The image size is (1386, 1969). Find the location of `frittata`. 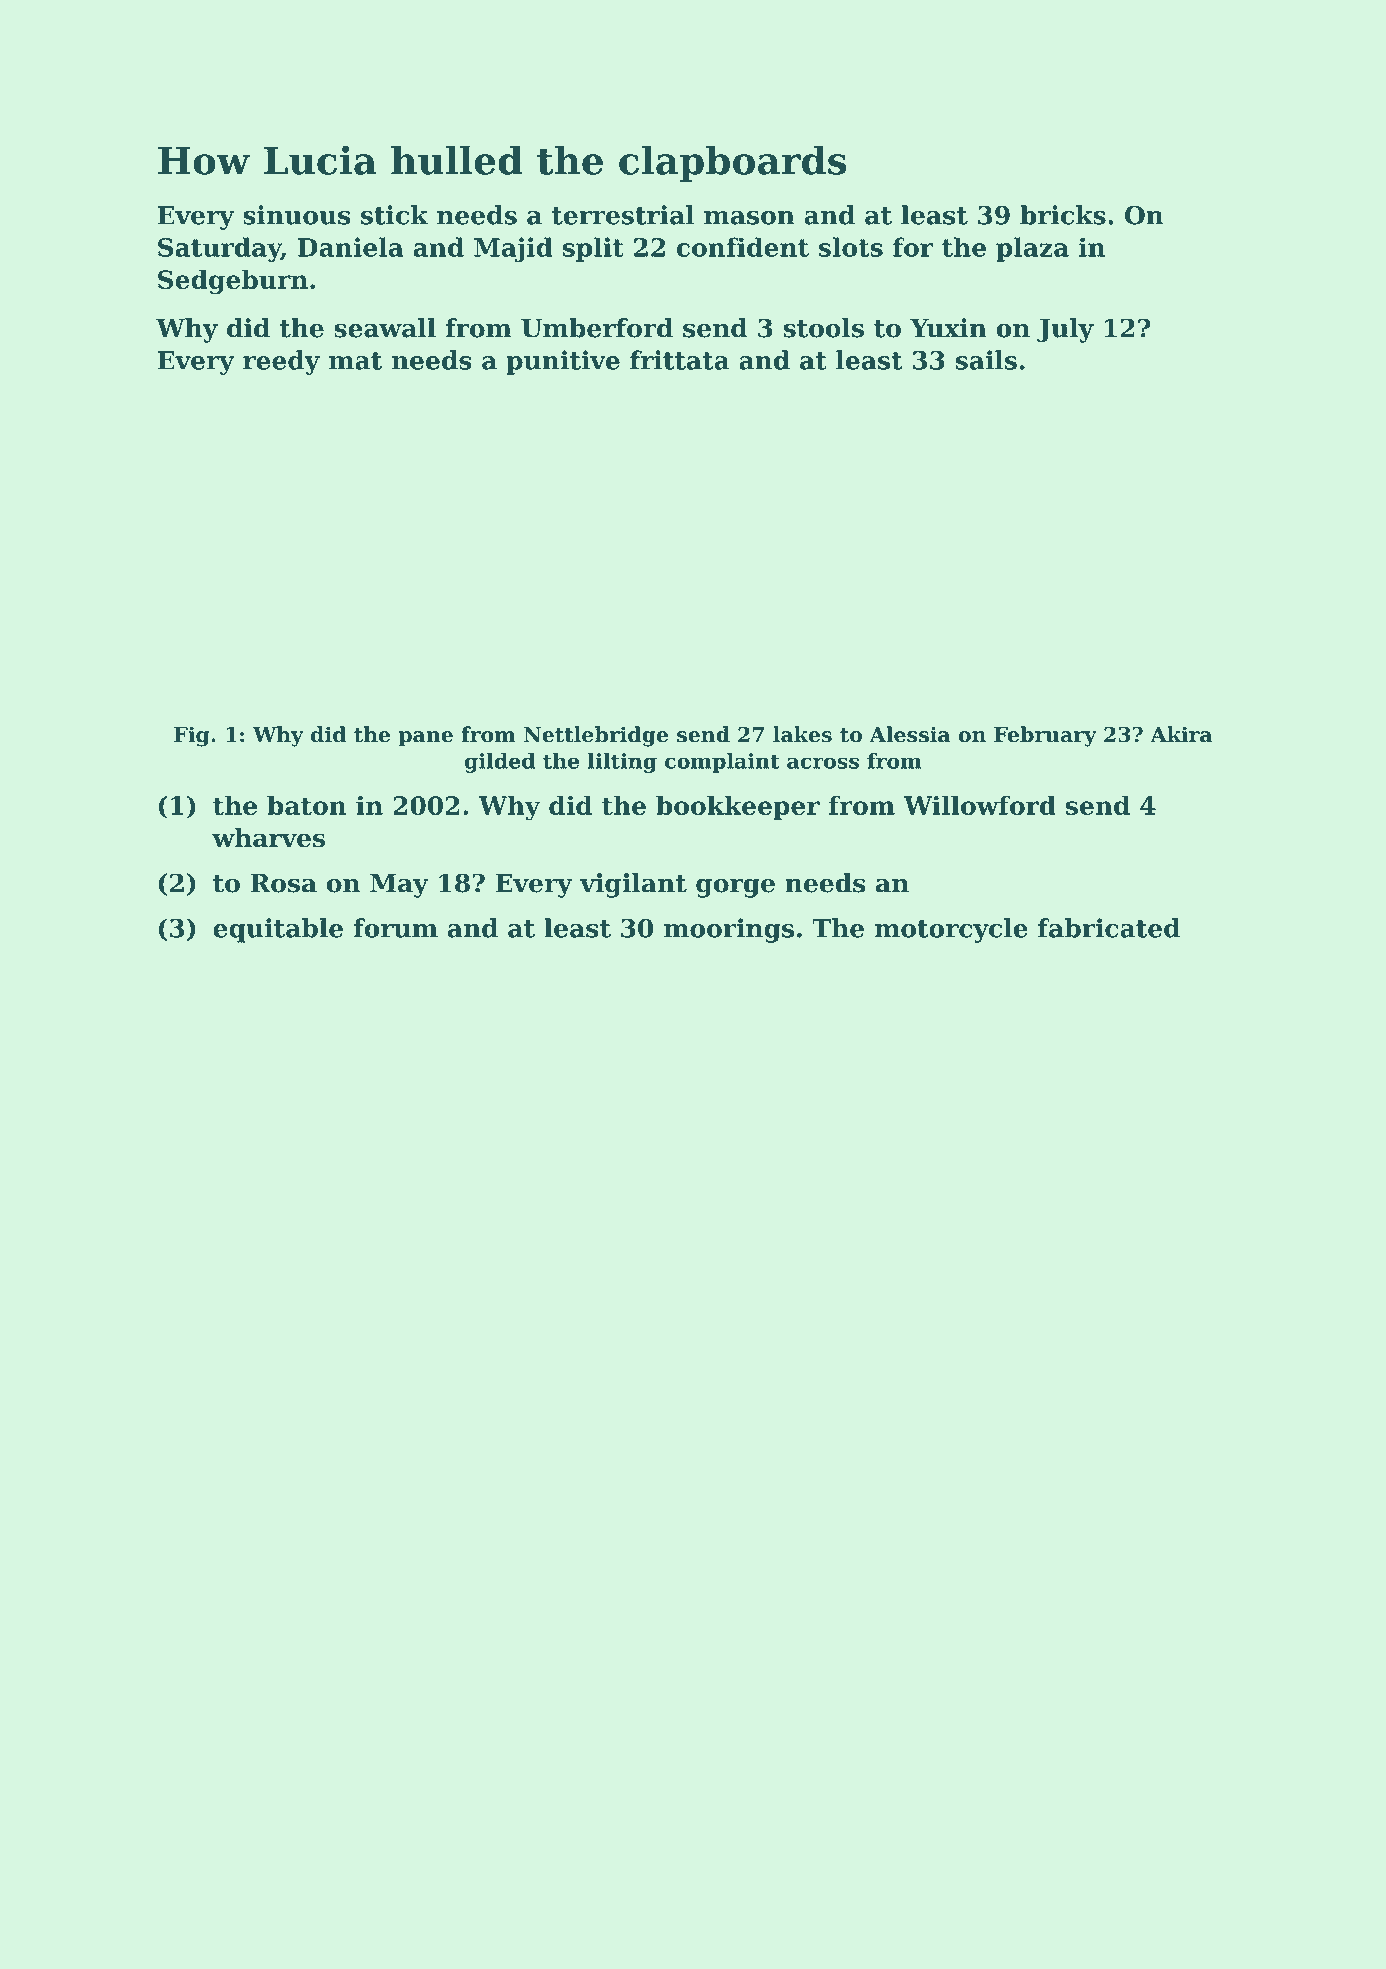

frittata is located at coordinates (680, 360).
